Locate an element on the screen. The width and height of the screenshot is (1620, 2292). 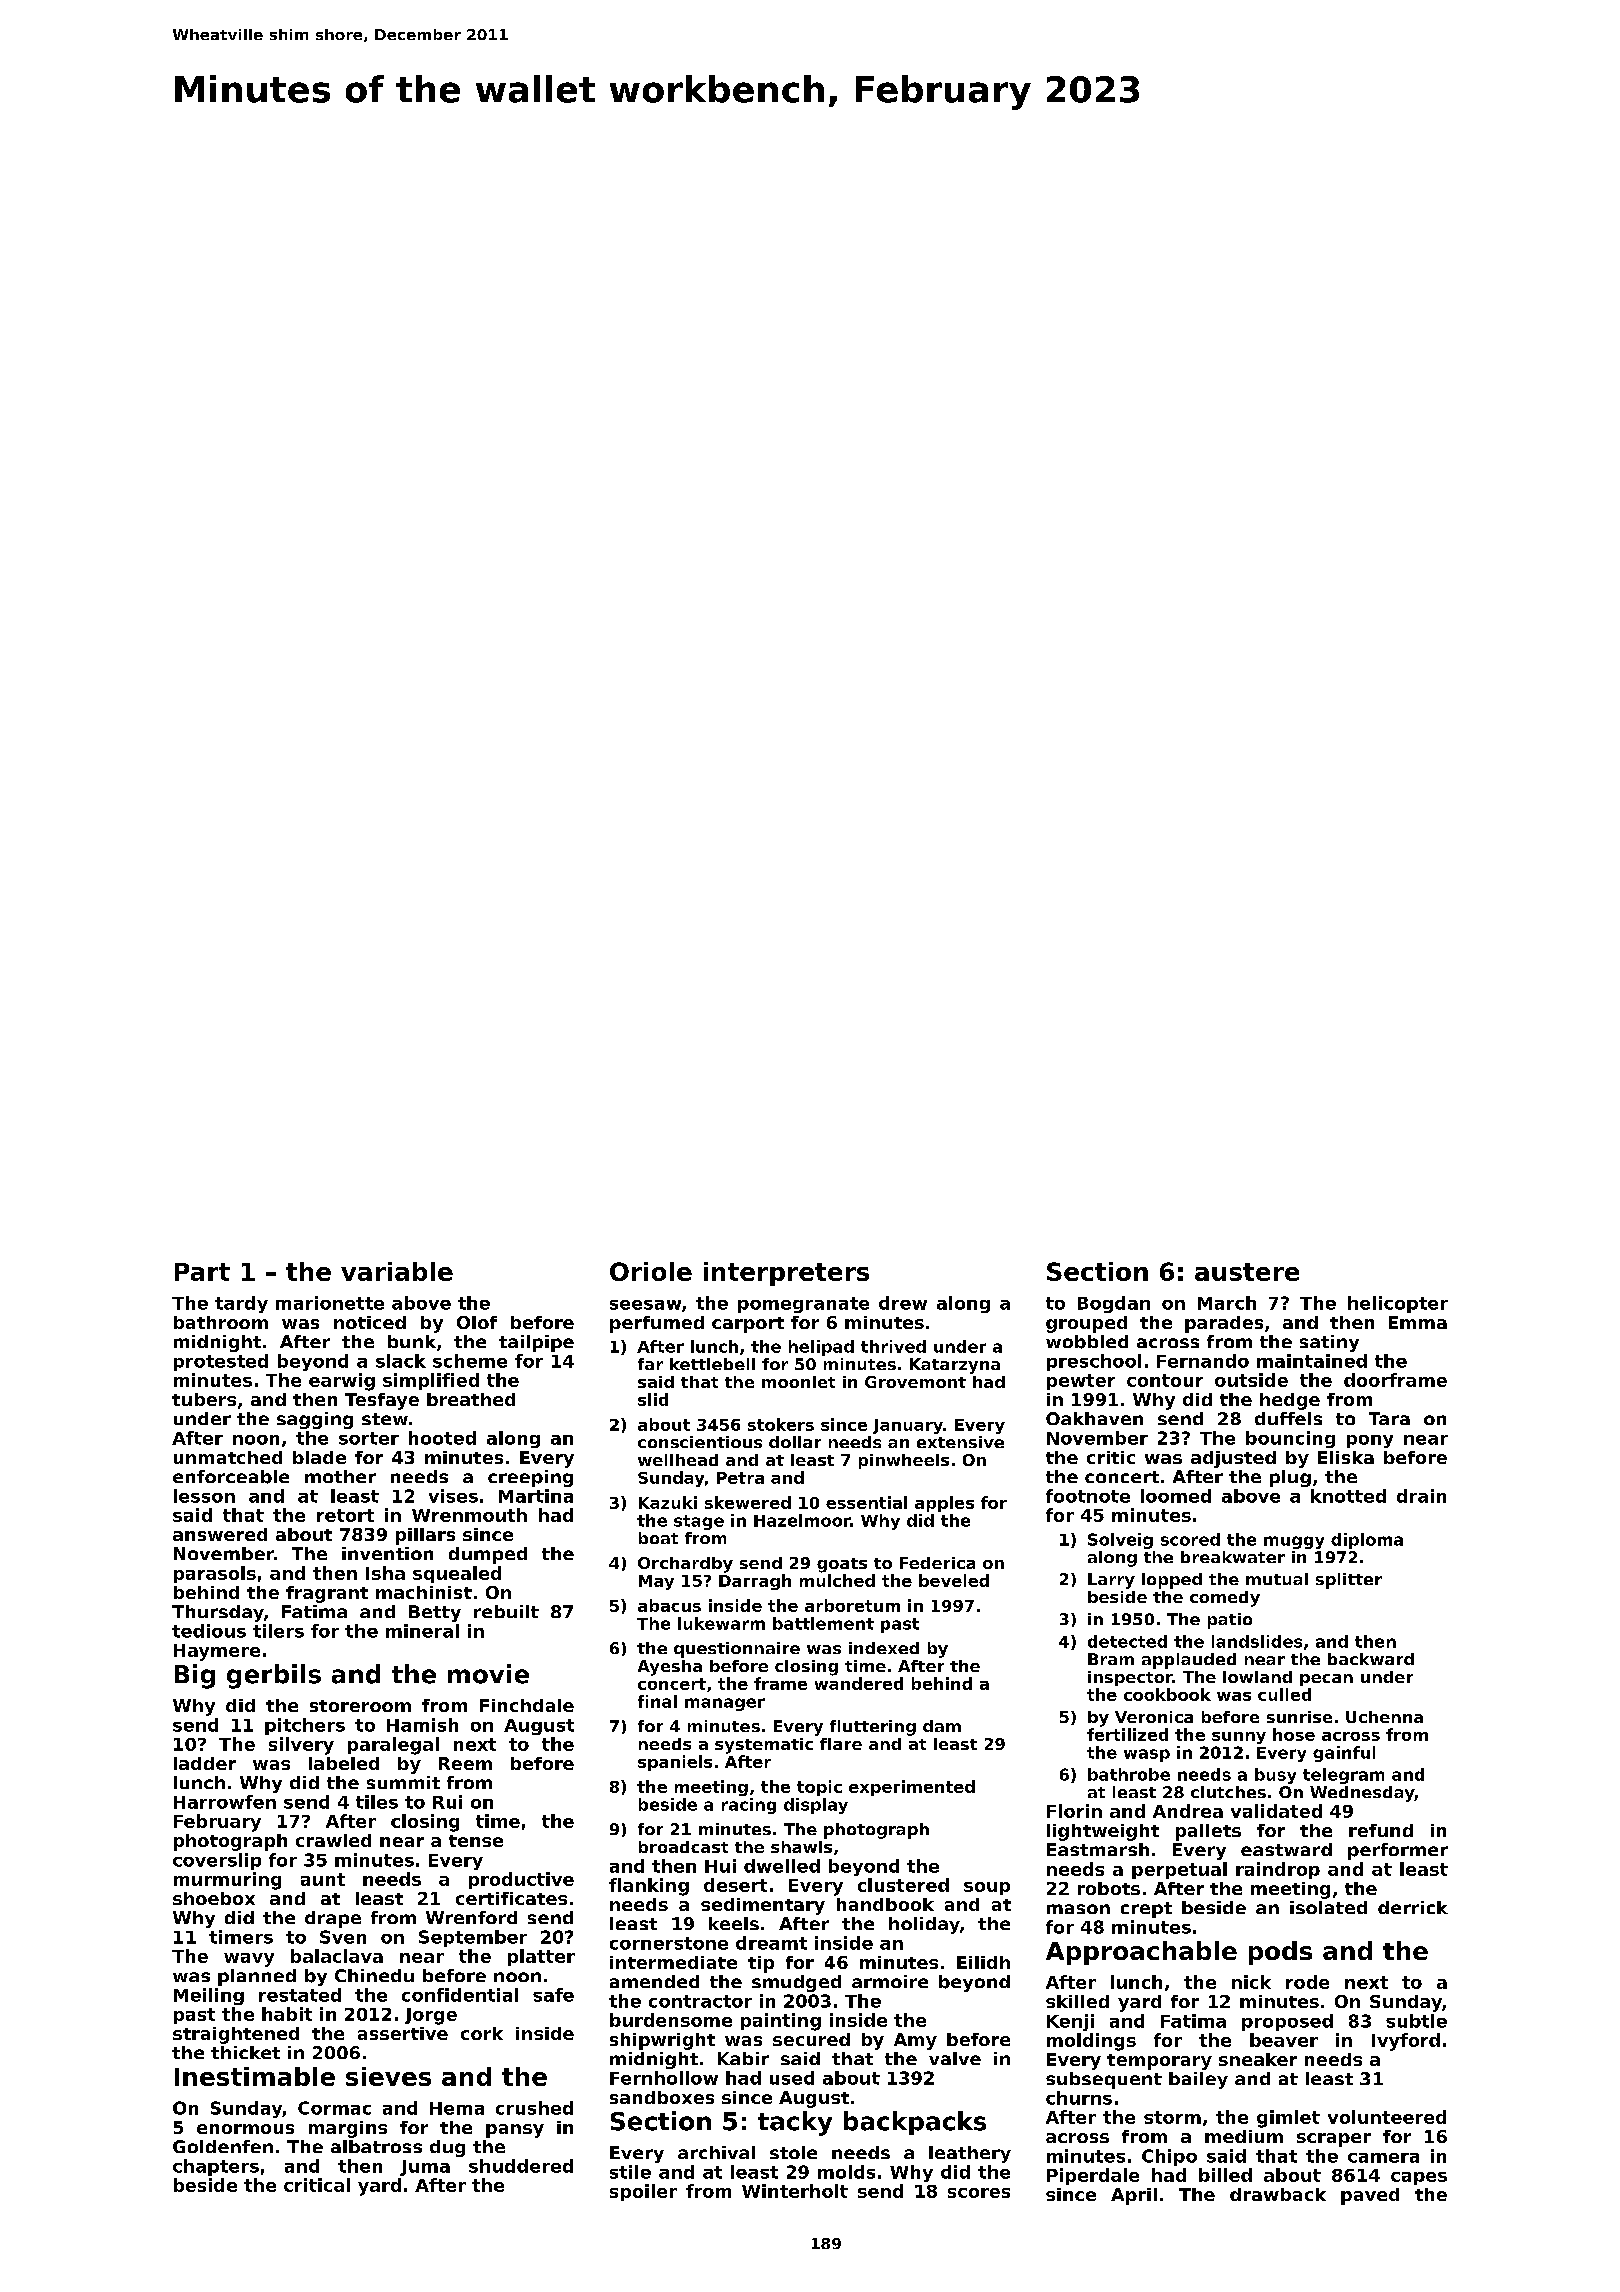
adjusted is located at coordinates (1233, 1459).
